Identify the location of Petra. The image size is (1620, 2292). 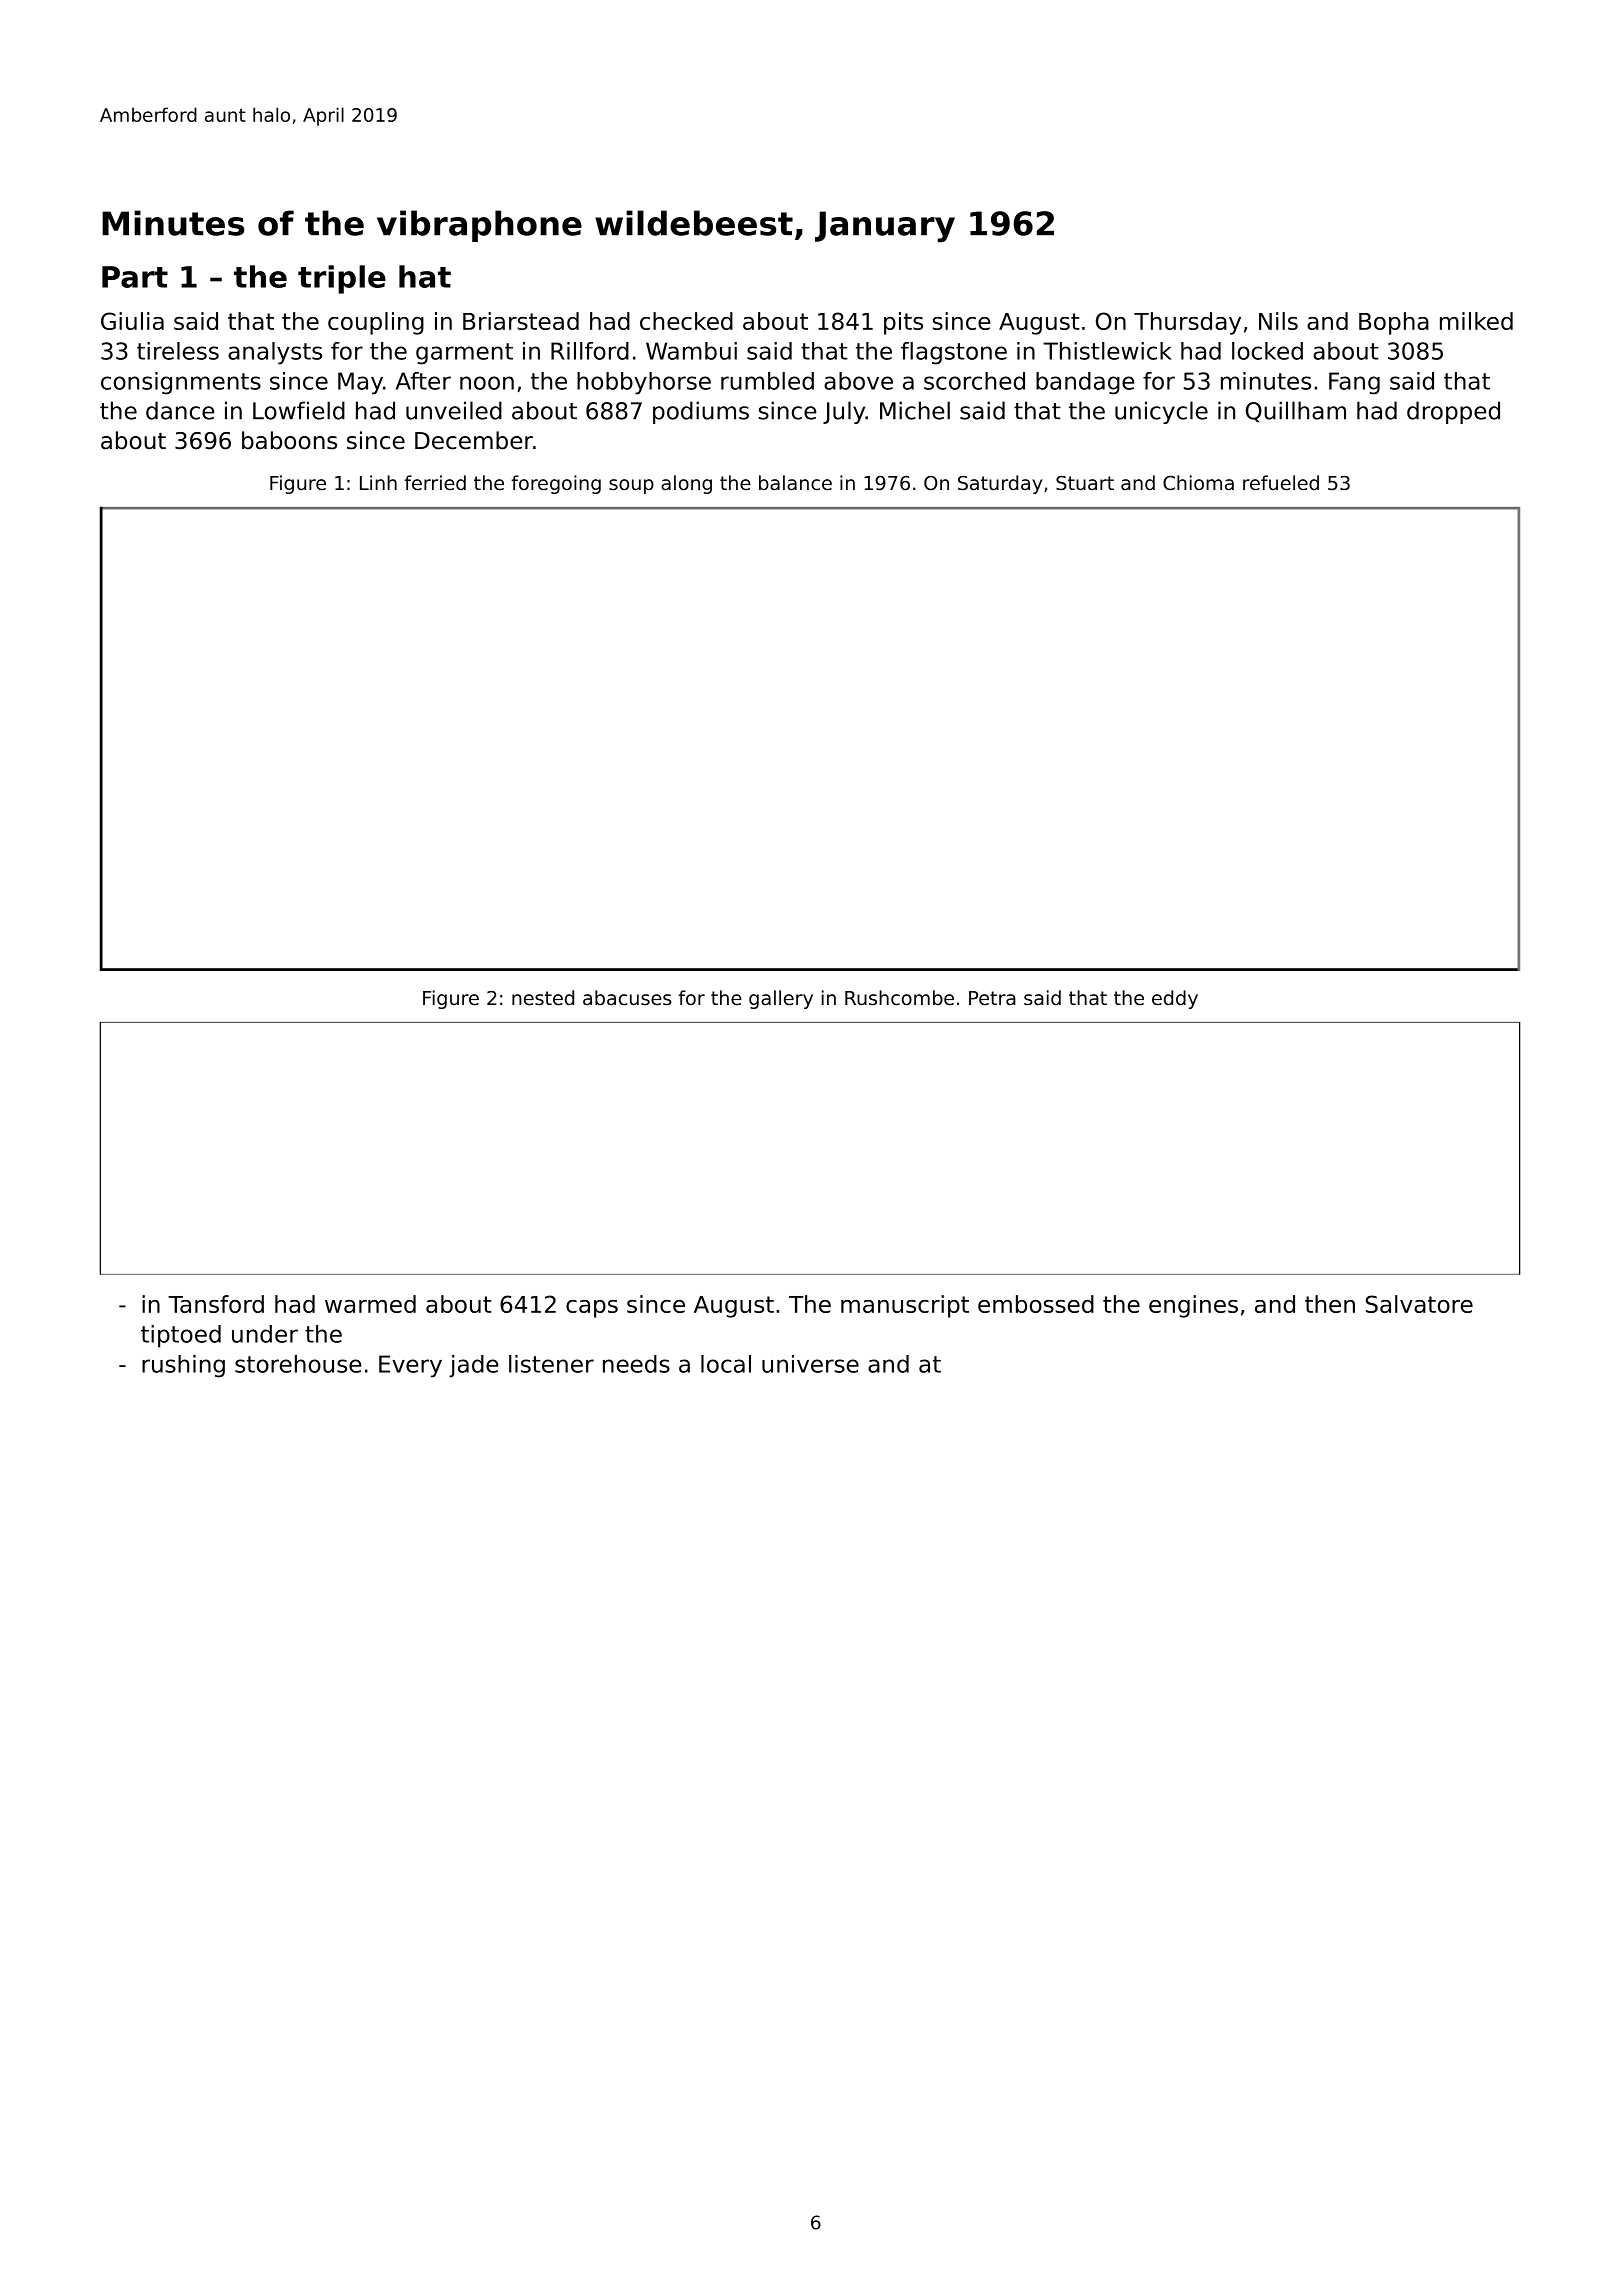
(992, 998).
